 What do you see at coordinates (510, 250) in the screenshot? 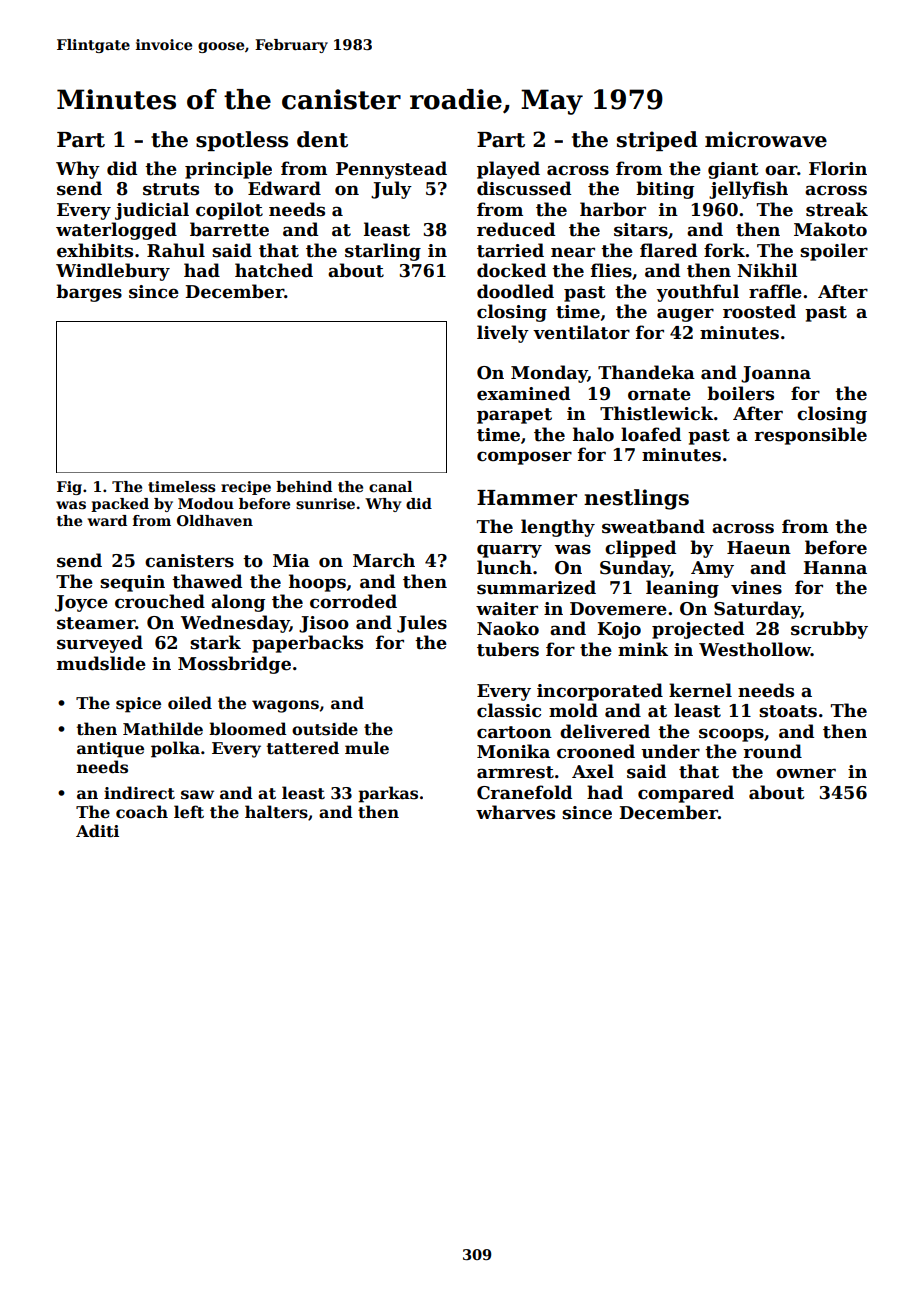
I see `tarried` at bounding box center [510, 250].
